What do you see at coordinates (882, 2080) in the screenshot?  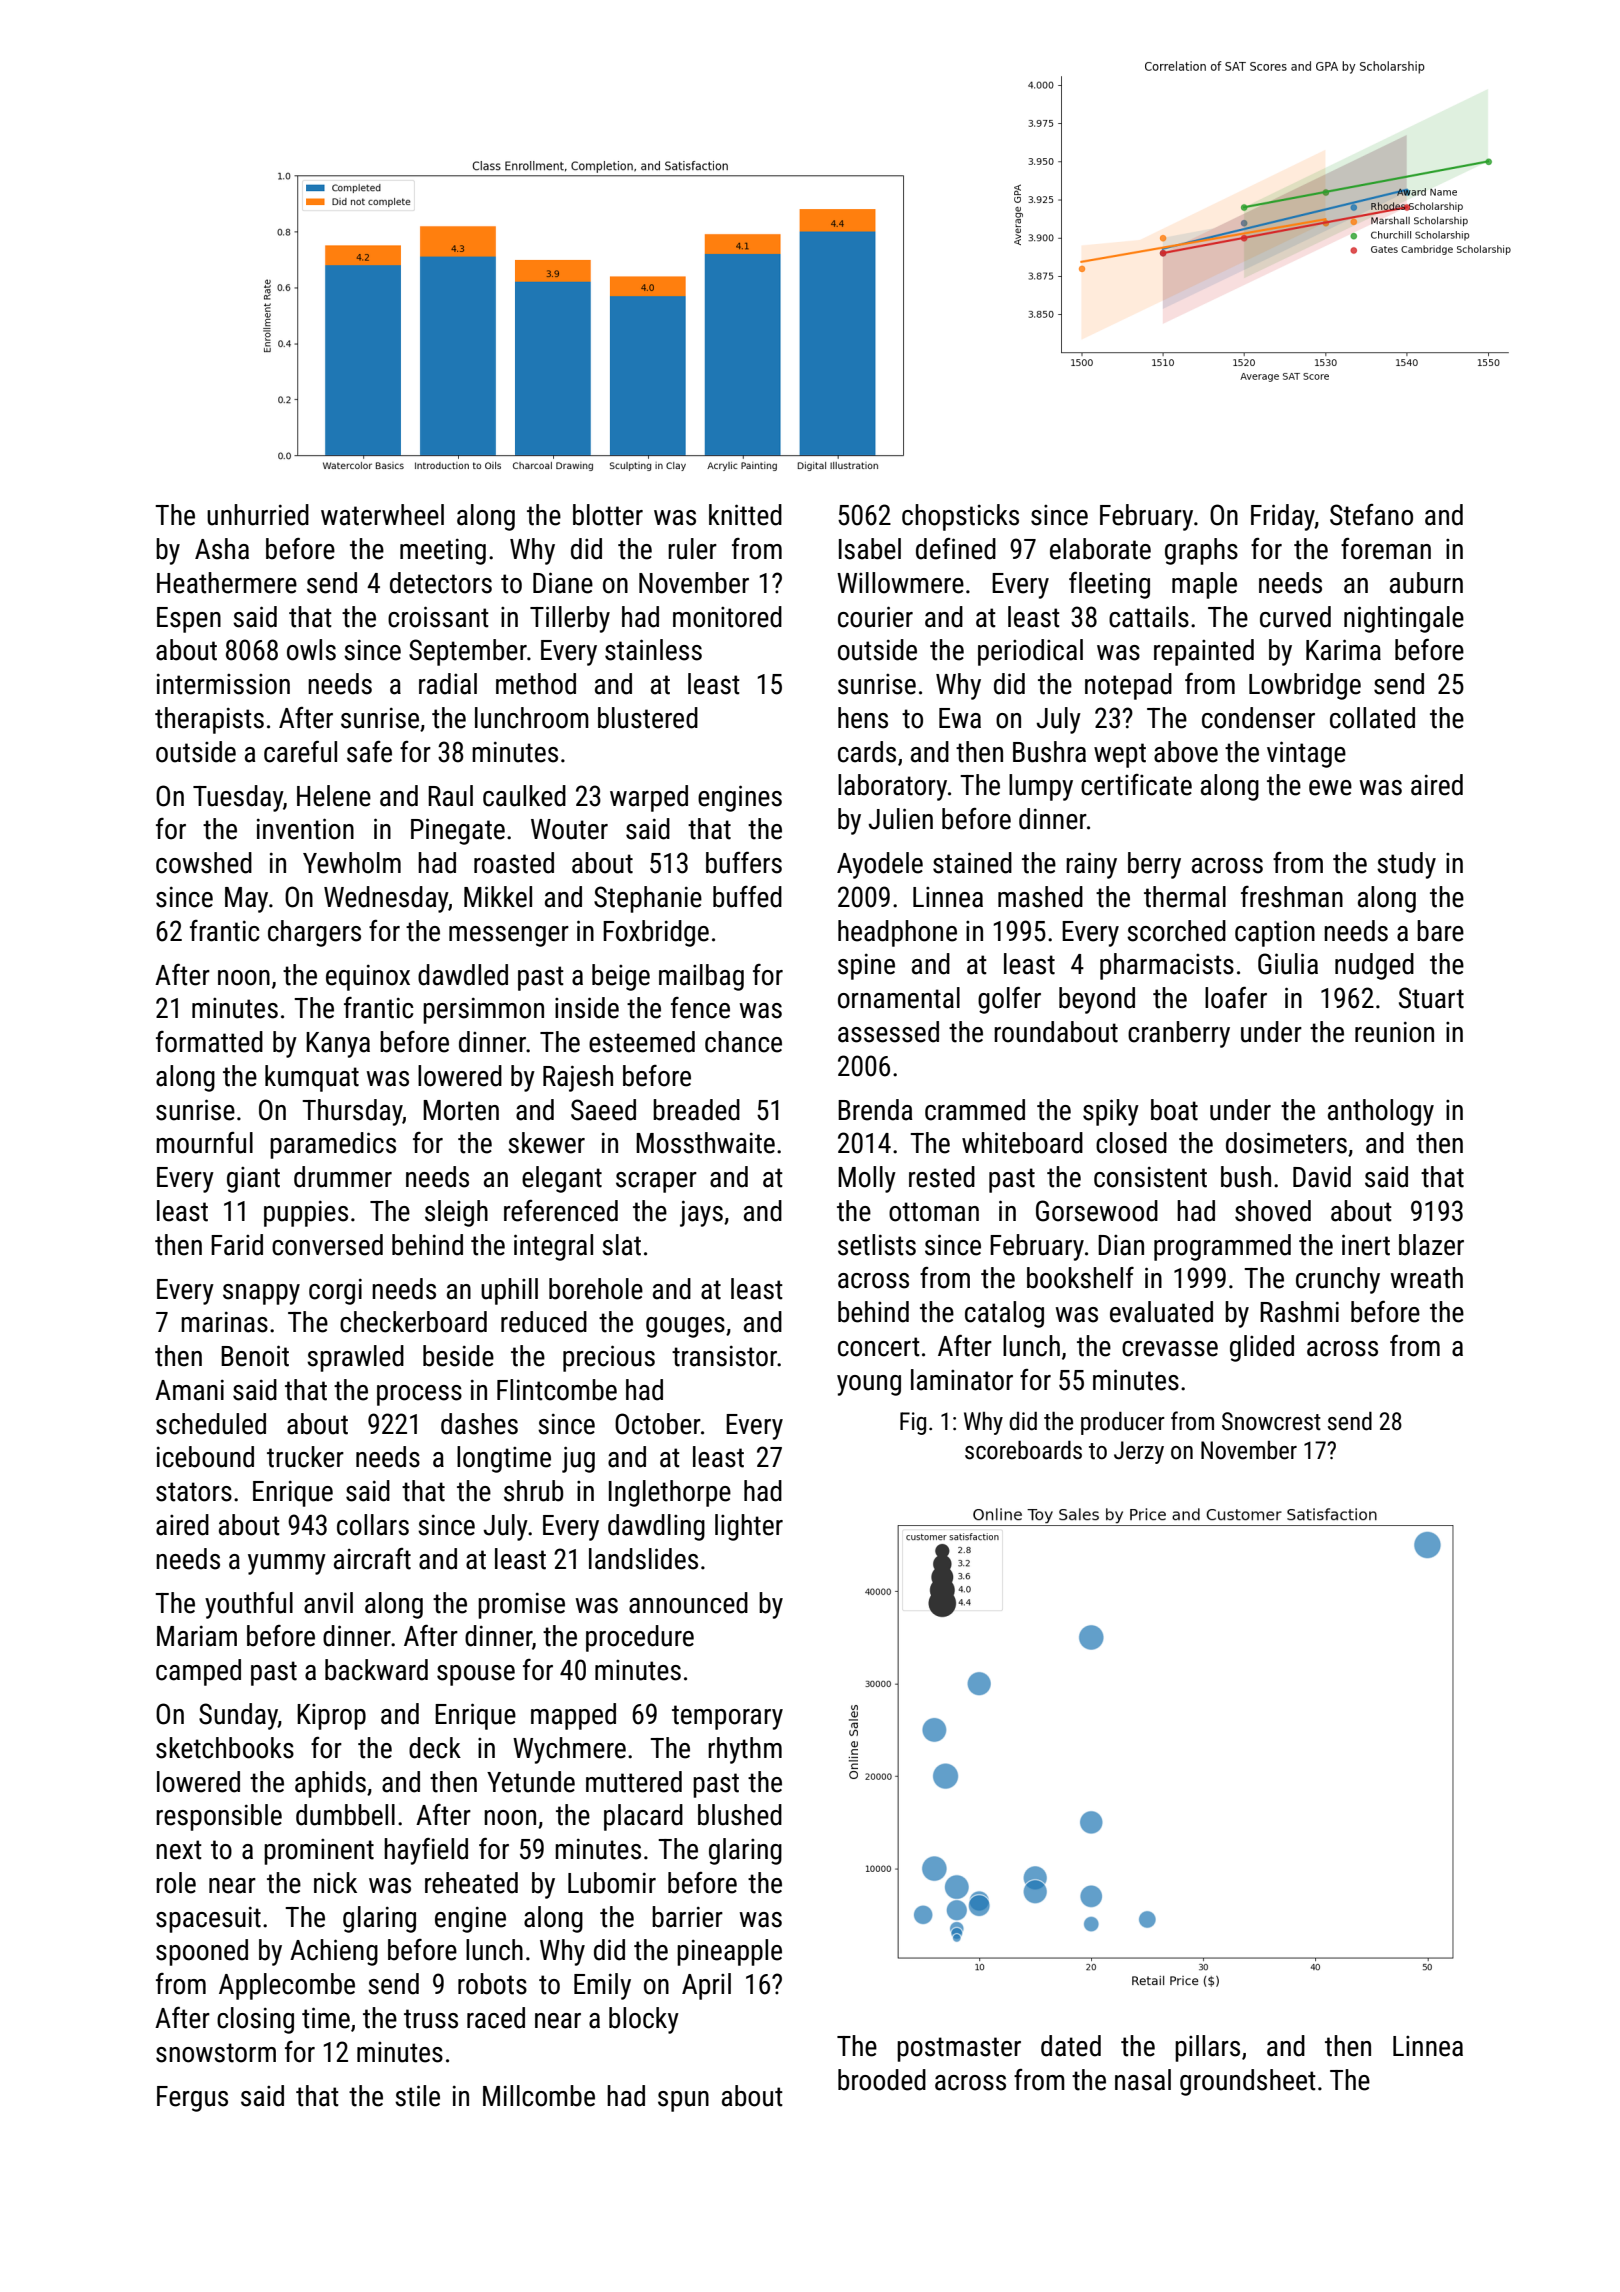 I see `brooded` at bounding box center [882, 2080].
